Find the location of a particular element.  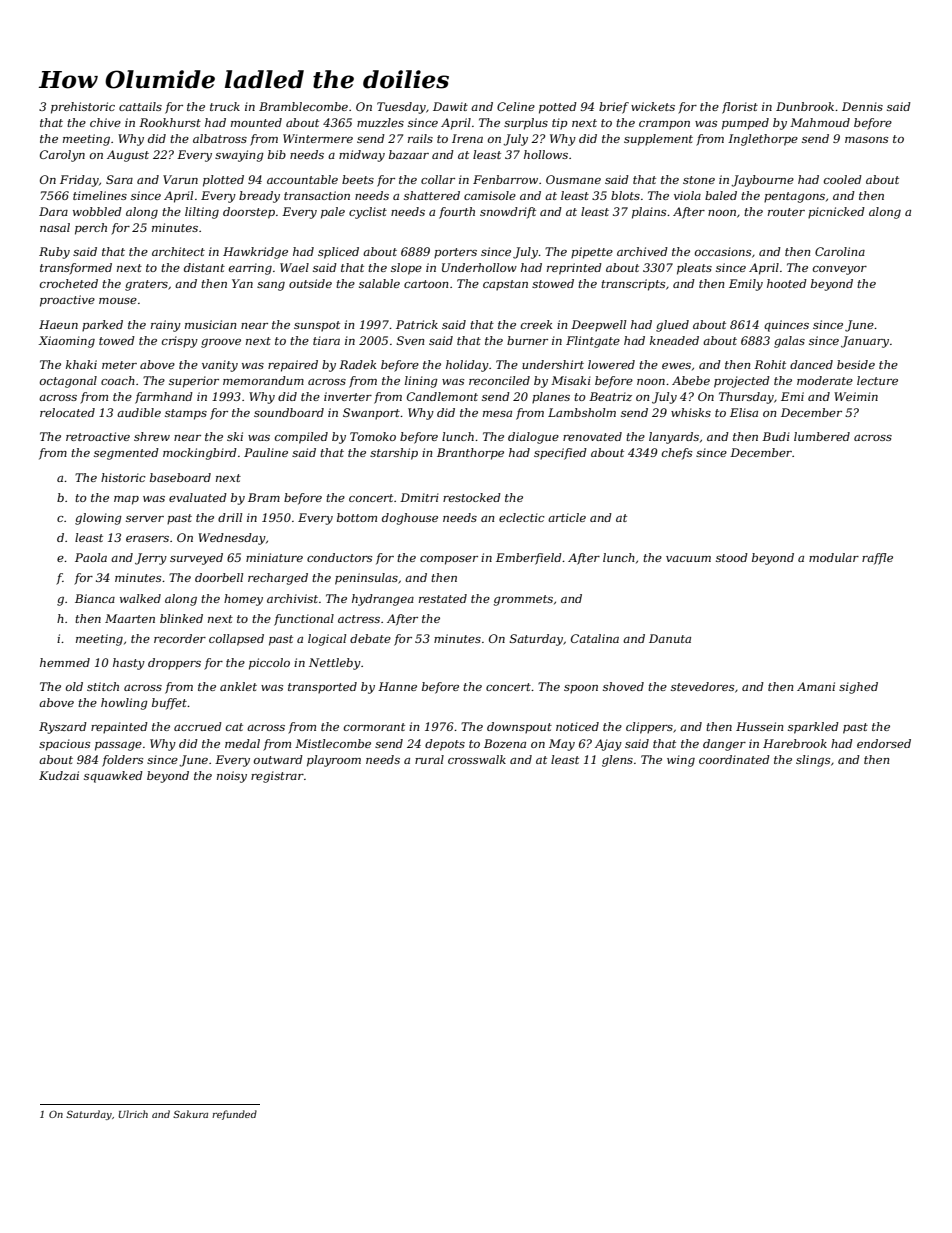

Catalina is located at coordinates (595, 638).
